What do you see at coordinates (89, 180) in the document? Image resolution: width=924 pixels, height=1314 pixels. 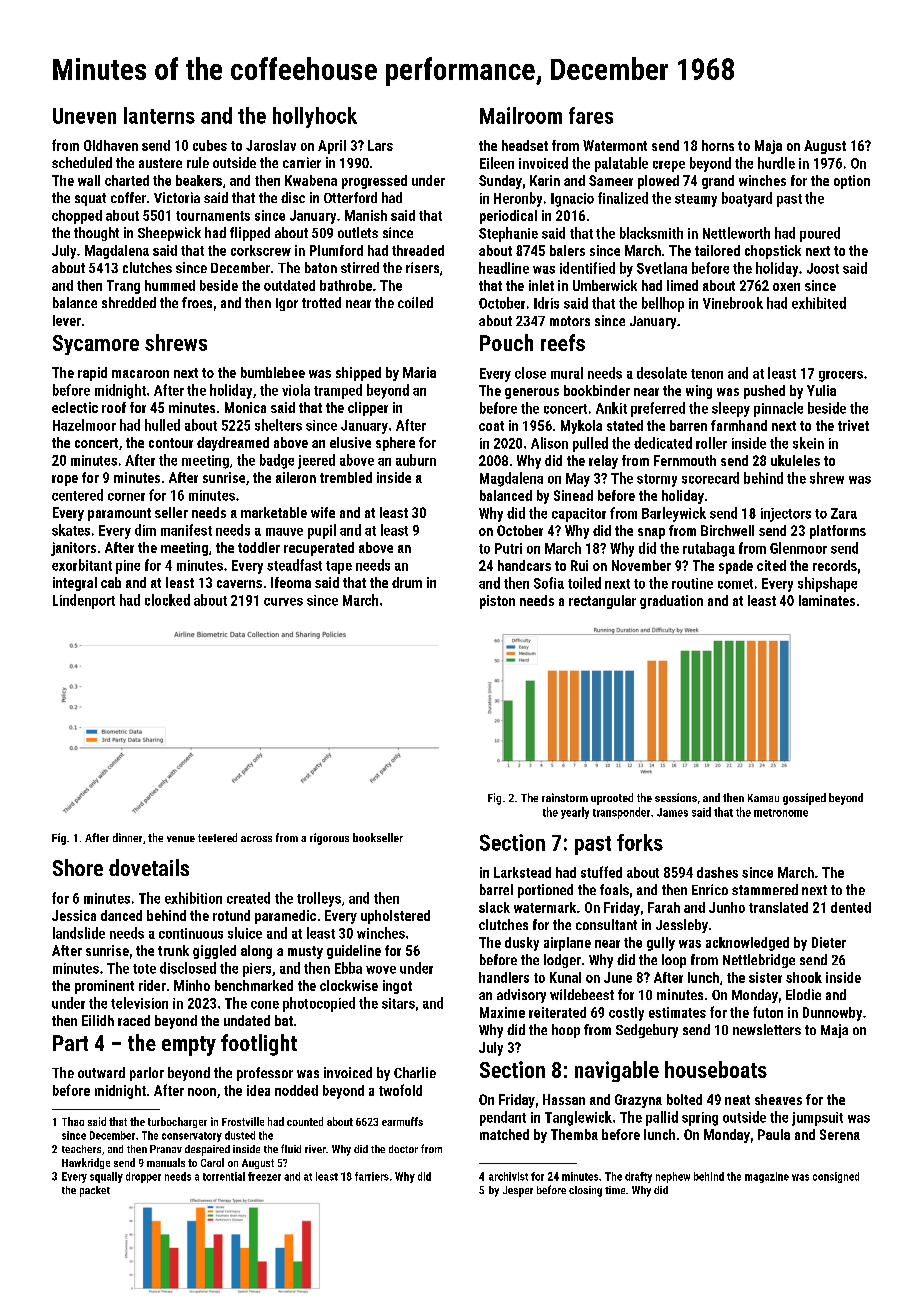 I see `wall` at bounding box center [89, 180].
